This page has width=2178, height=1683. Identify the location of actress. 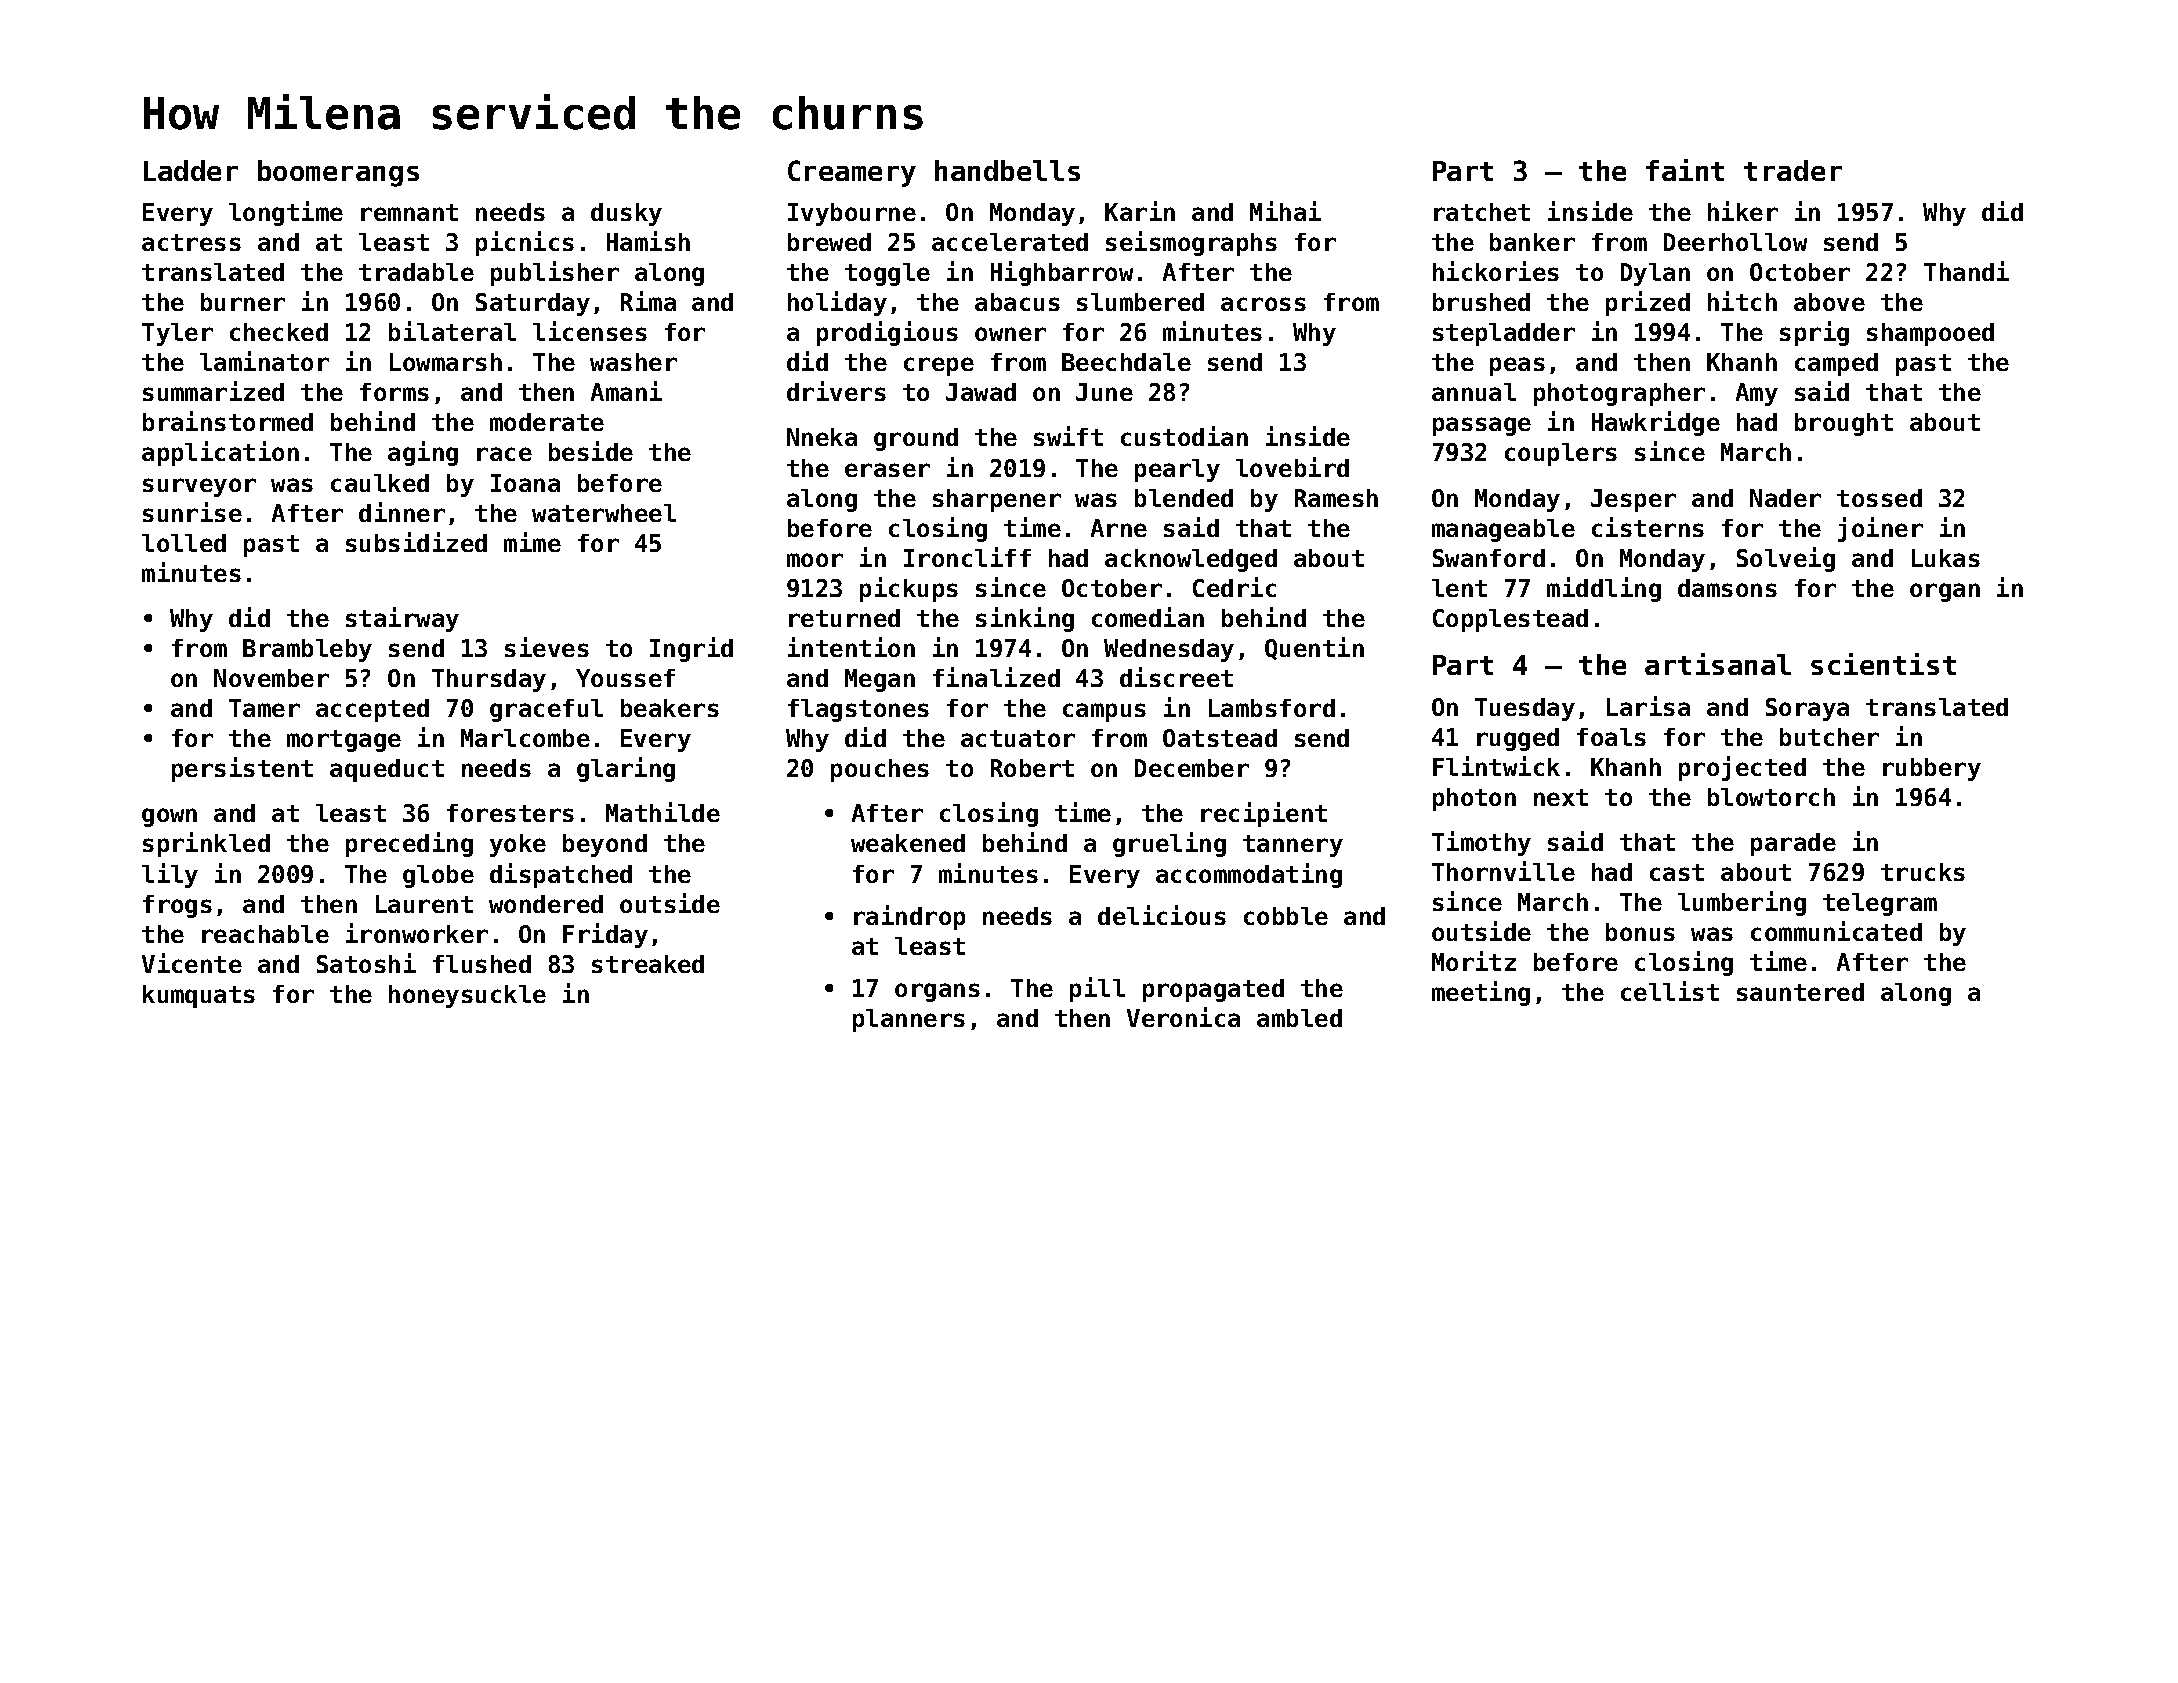
(191, 242).
